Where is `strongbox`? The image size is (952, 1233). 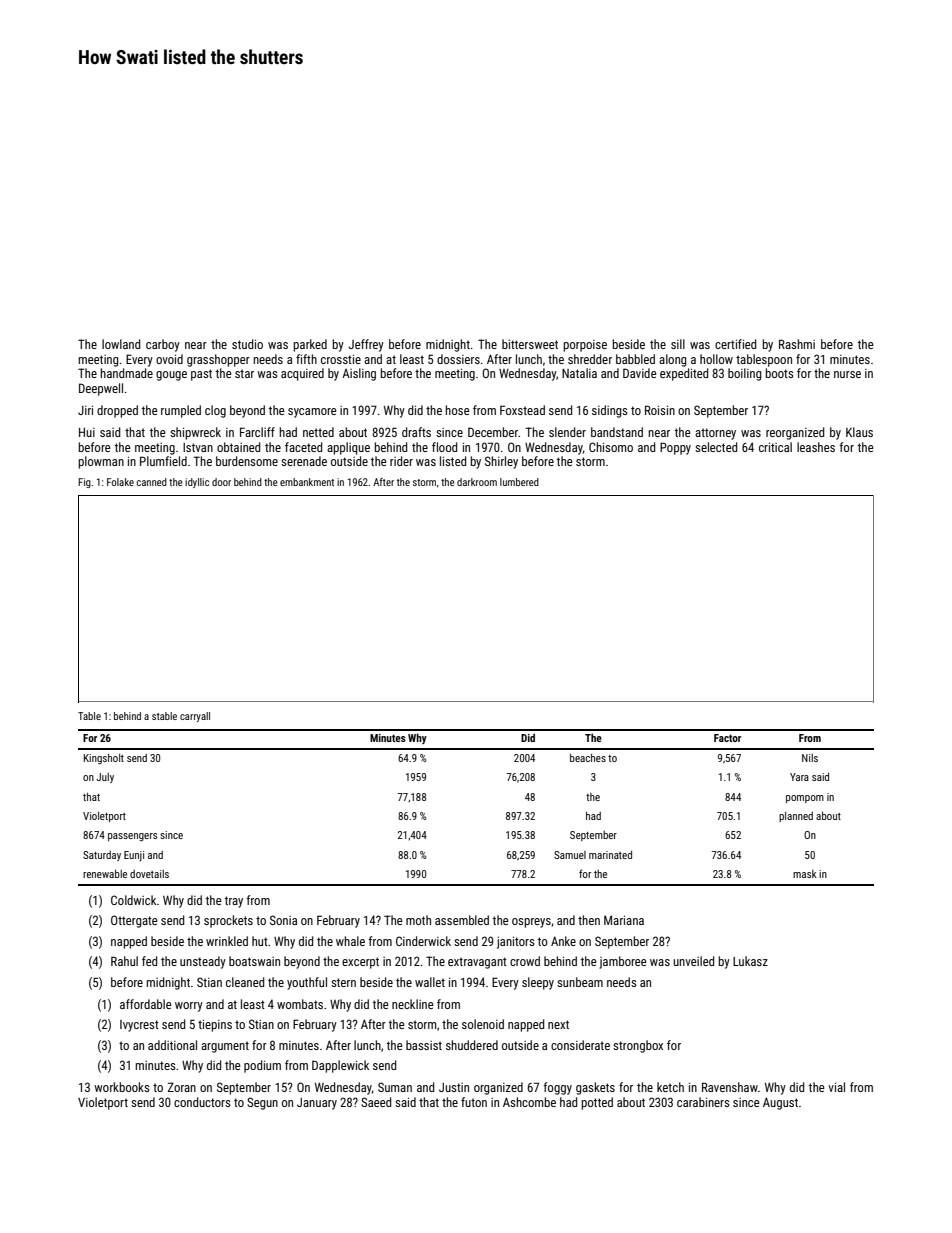 strongbox is located at coordinates (638, 1046).
